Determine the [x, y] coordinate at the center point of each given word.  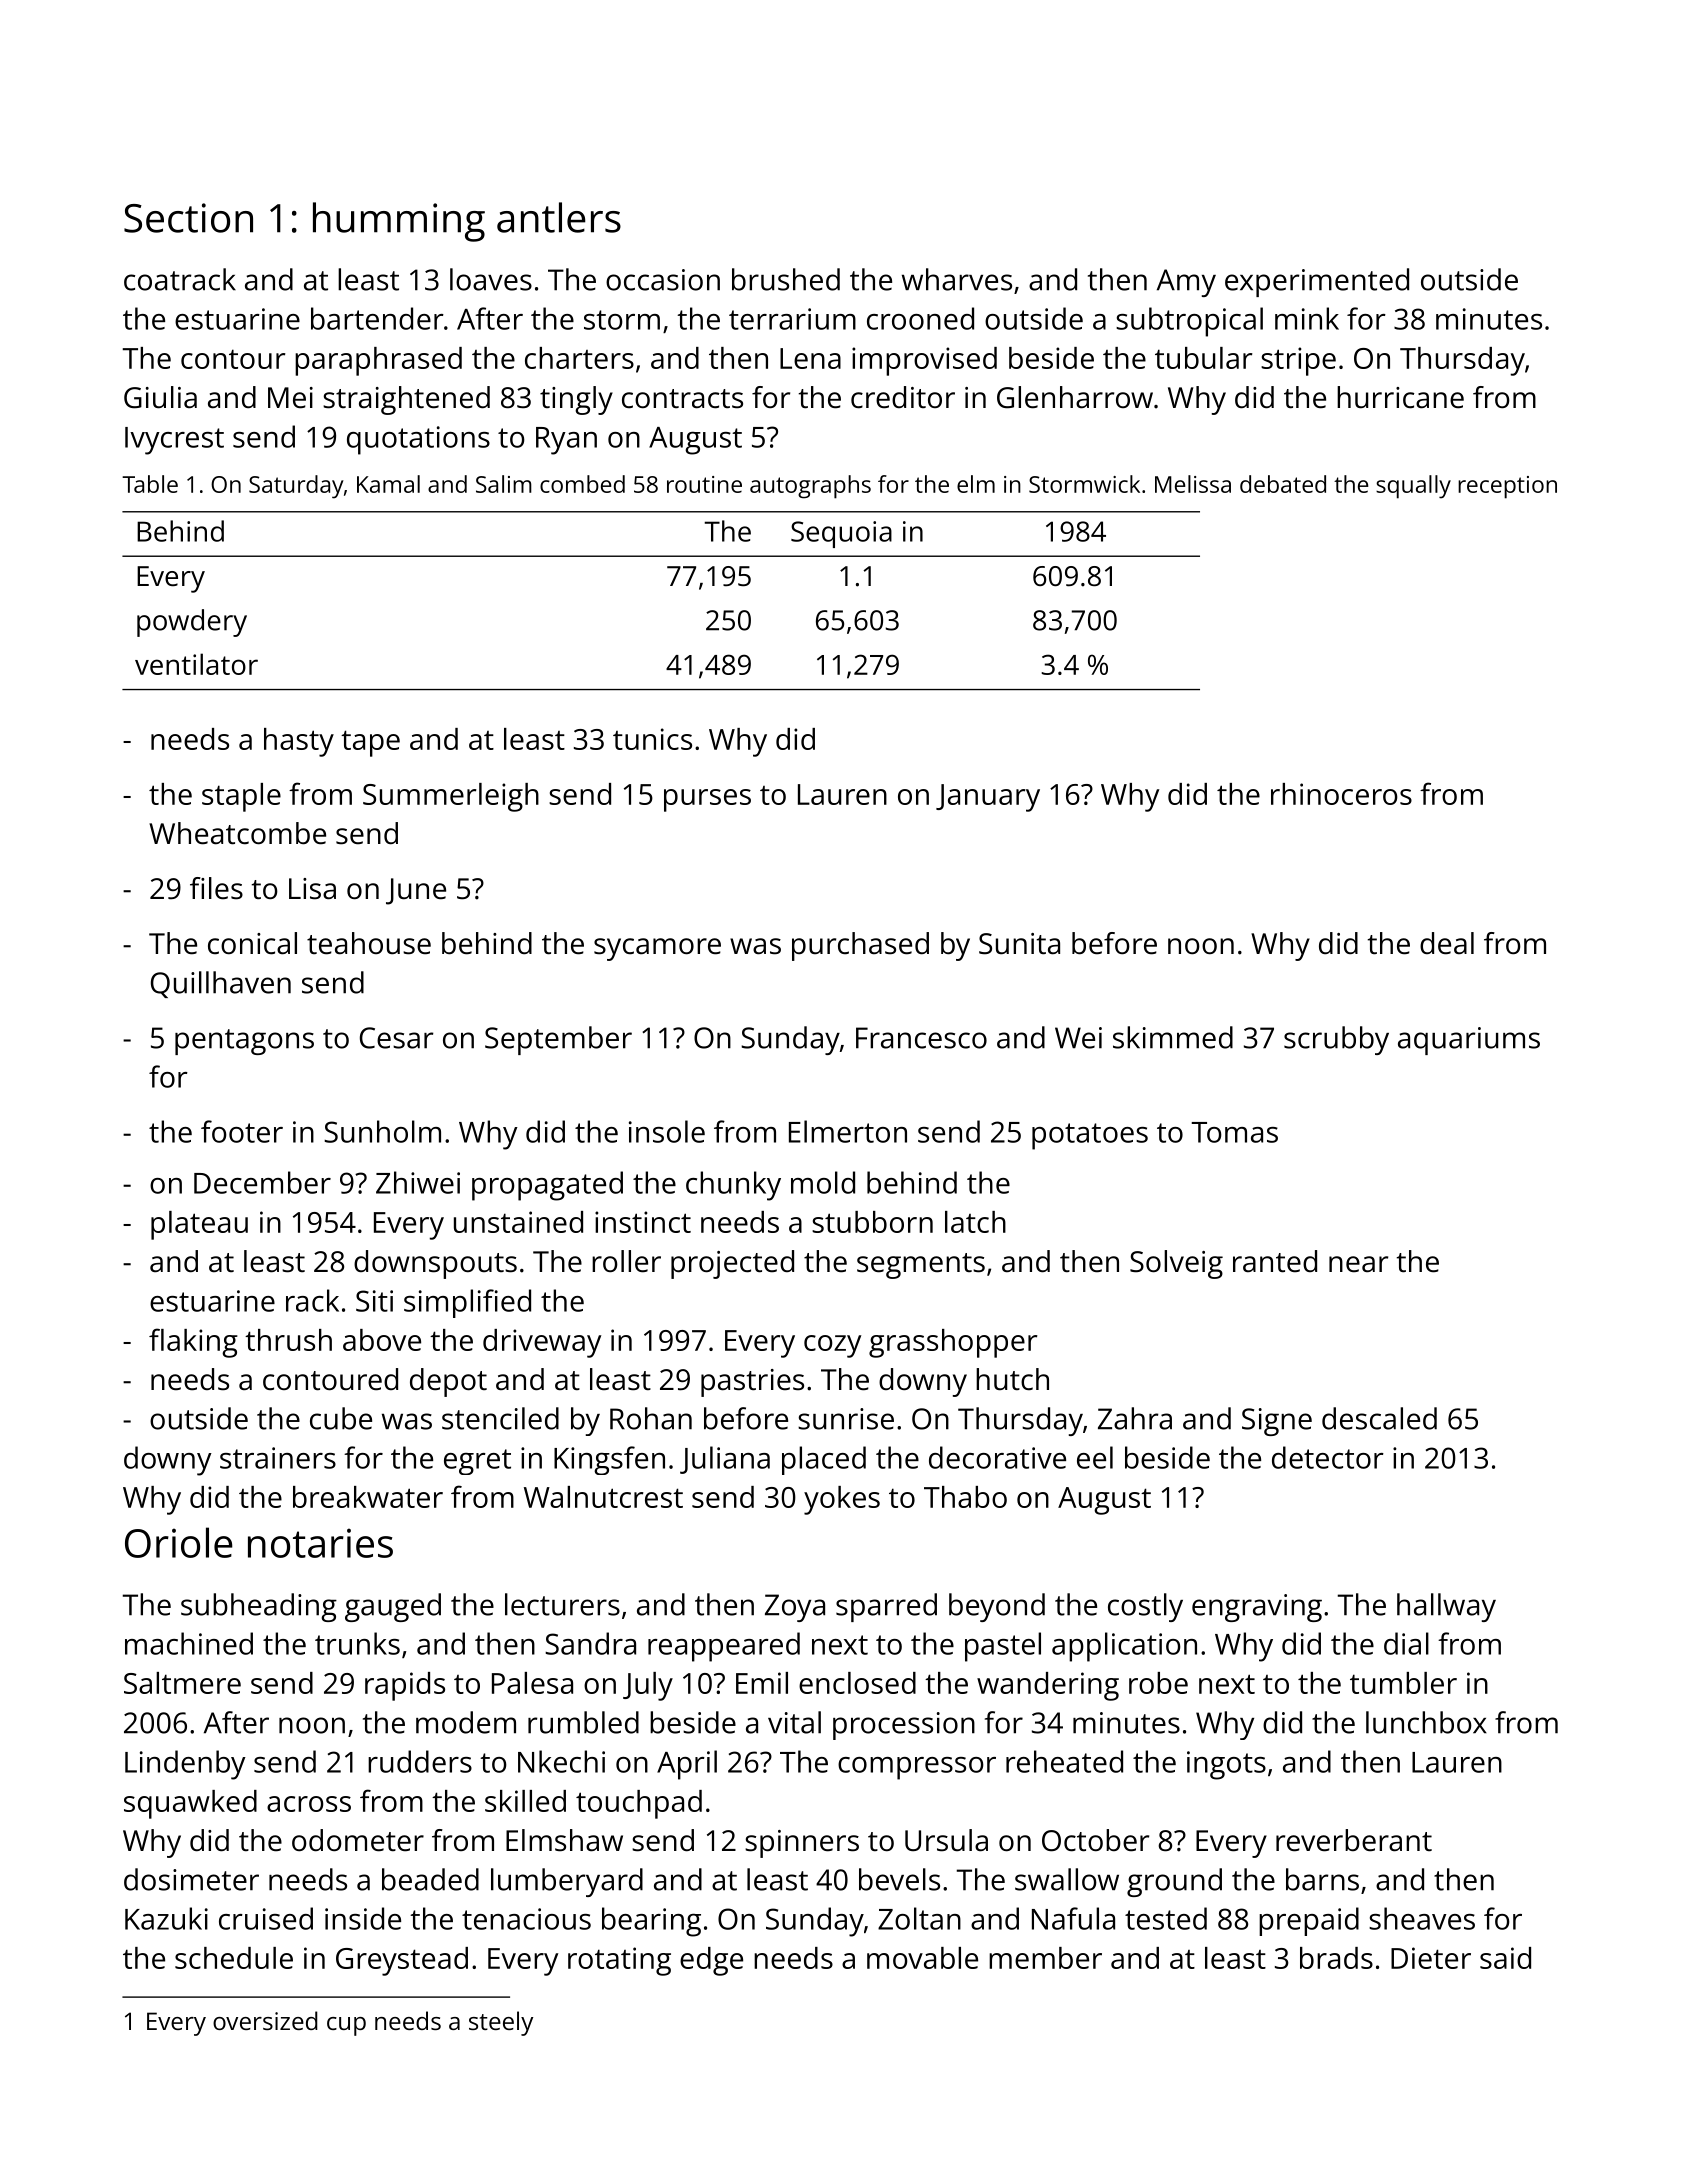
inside [363, 1918]
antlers [559, 217]
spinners [802, 1844]
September [558, 1040]
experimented [1317, 282]
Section [188, 218]
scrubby [1336, 1040]
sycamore [657, 949]
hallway [1446, 1607]
